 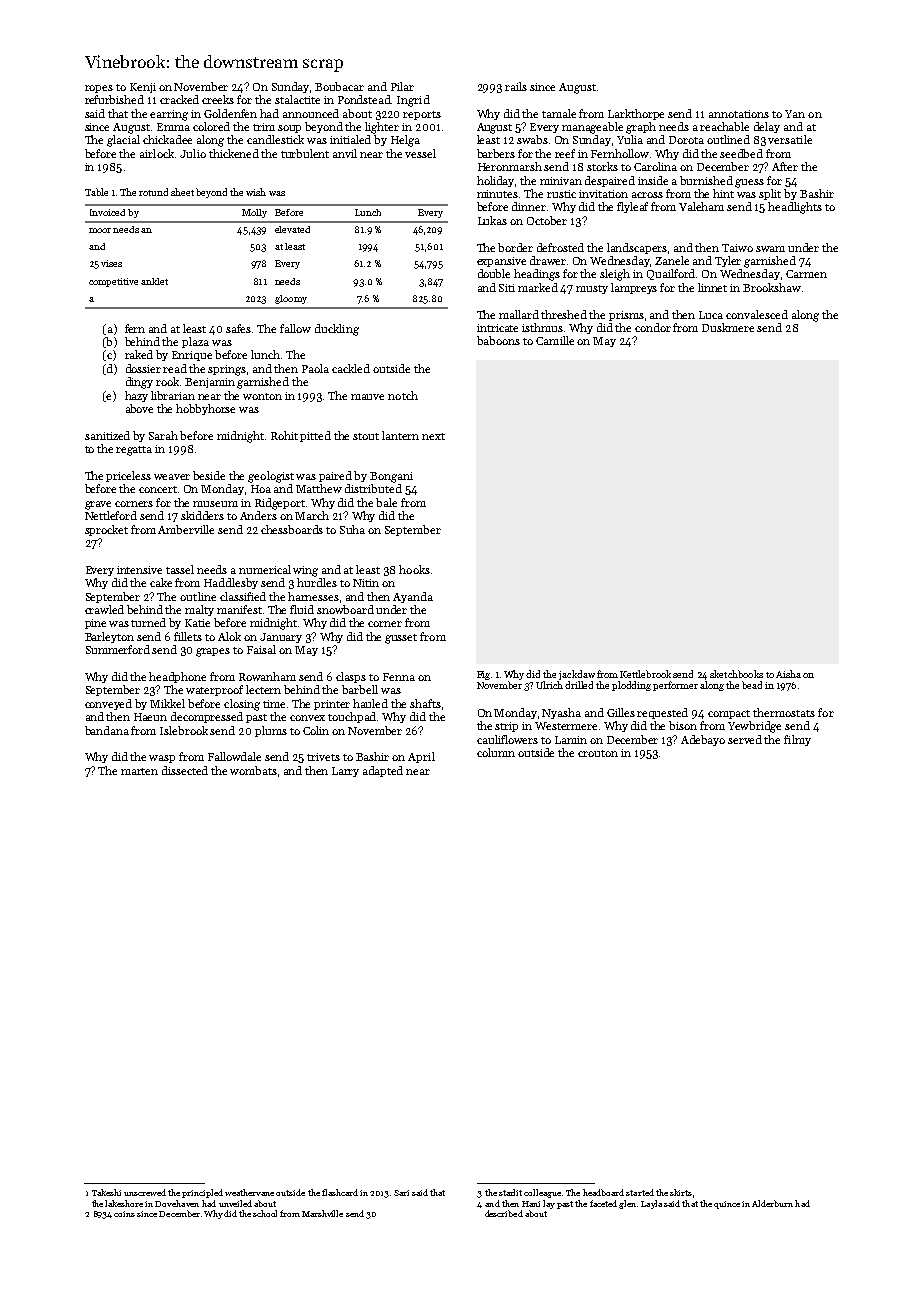 What do you see at coordinates (516, 86) in the page?
I see `rails` at bounding box center [516, 86].
